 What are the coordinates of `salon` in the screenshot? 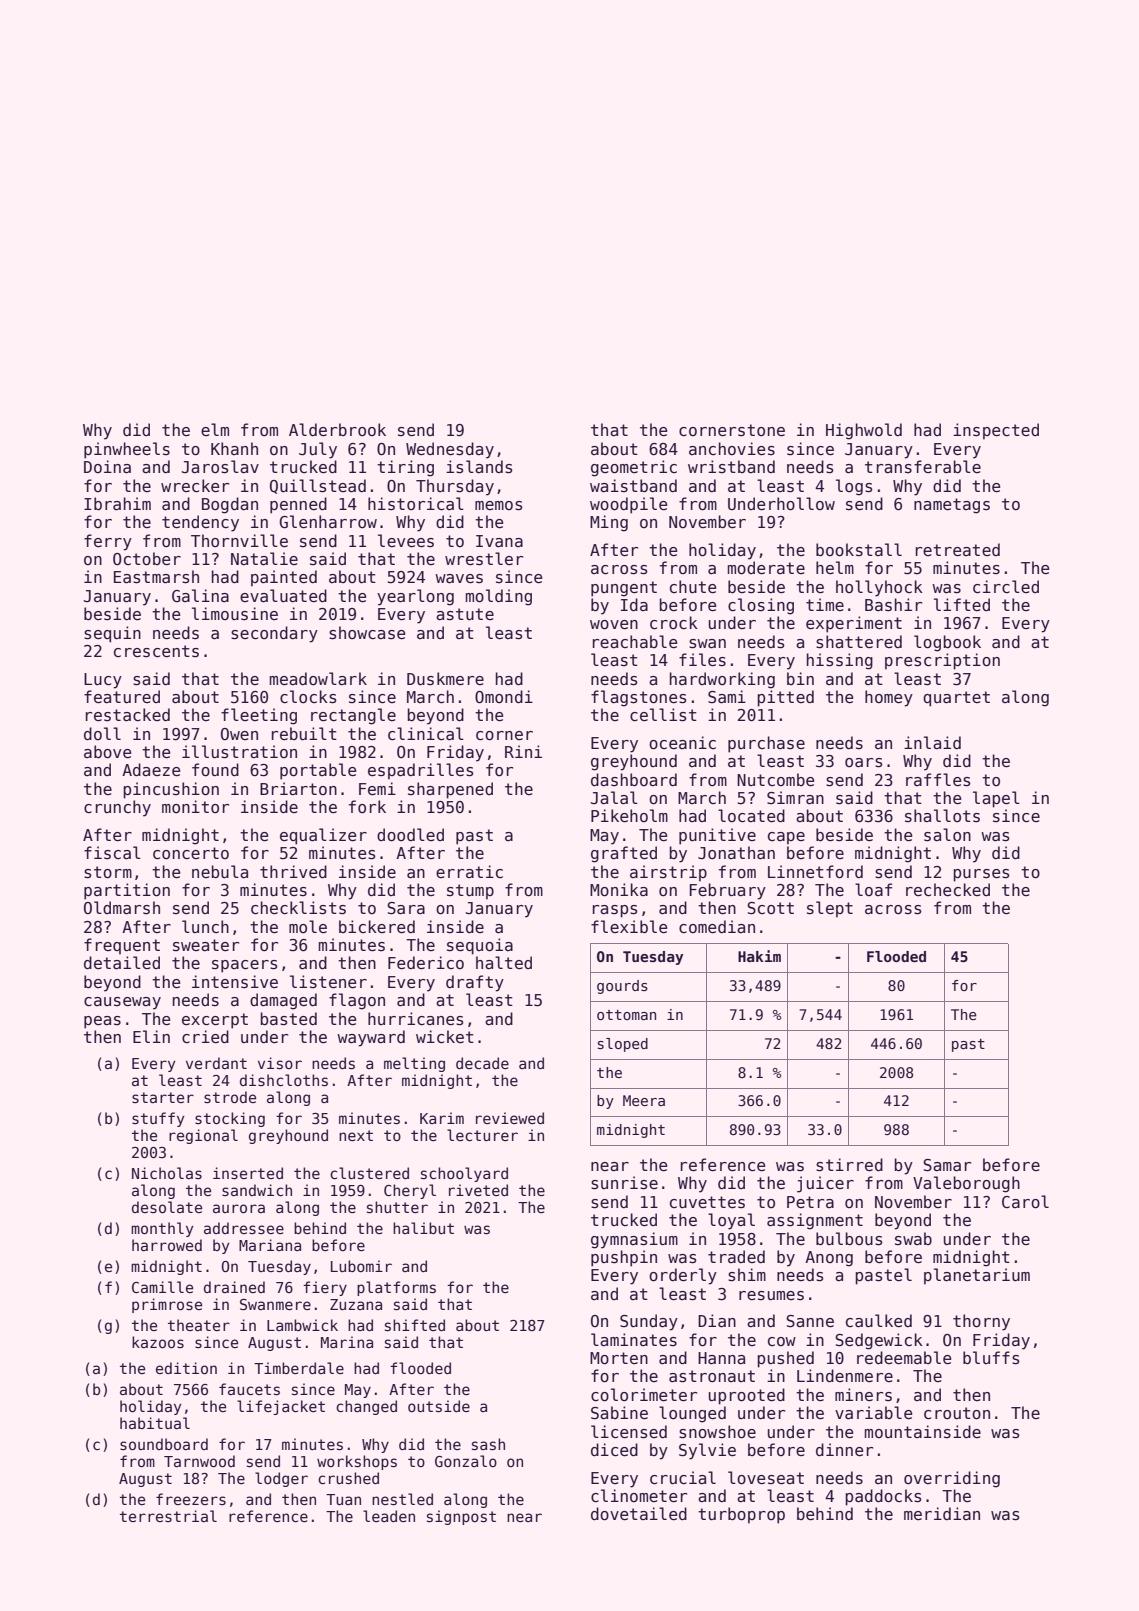 It's located at (947, 835).
